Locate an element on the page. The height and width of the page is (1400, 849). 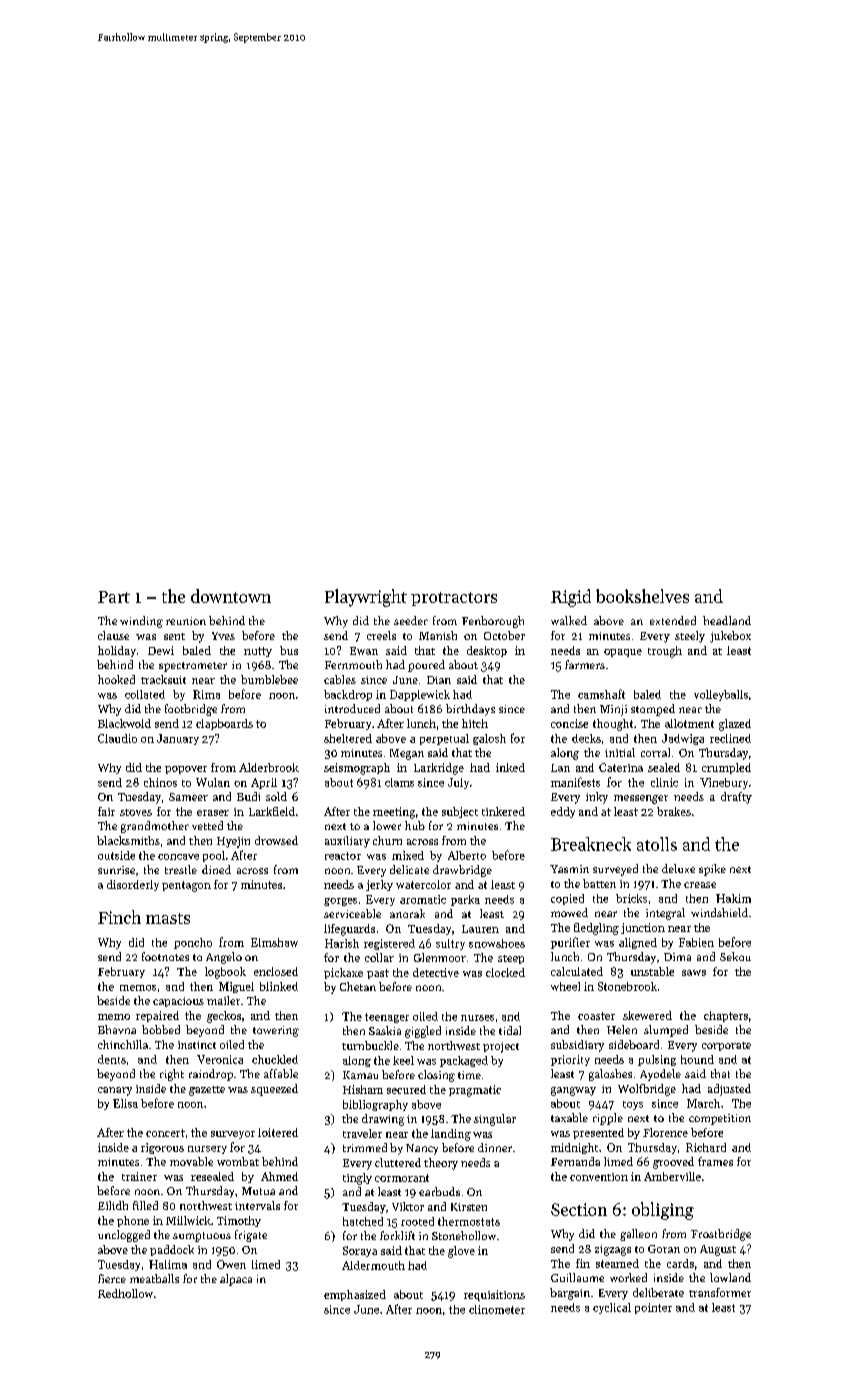
emphasized is located at coordinates (355, 1295).
